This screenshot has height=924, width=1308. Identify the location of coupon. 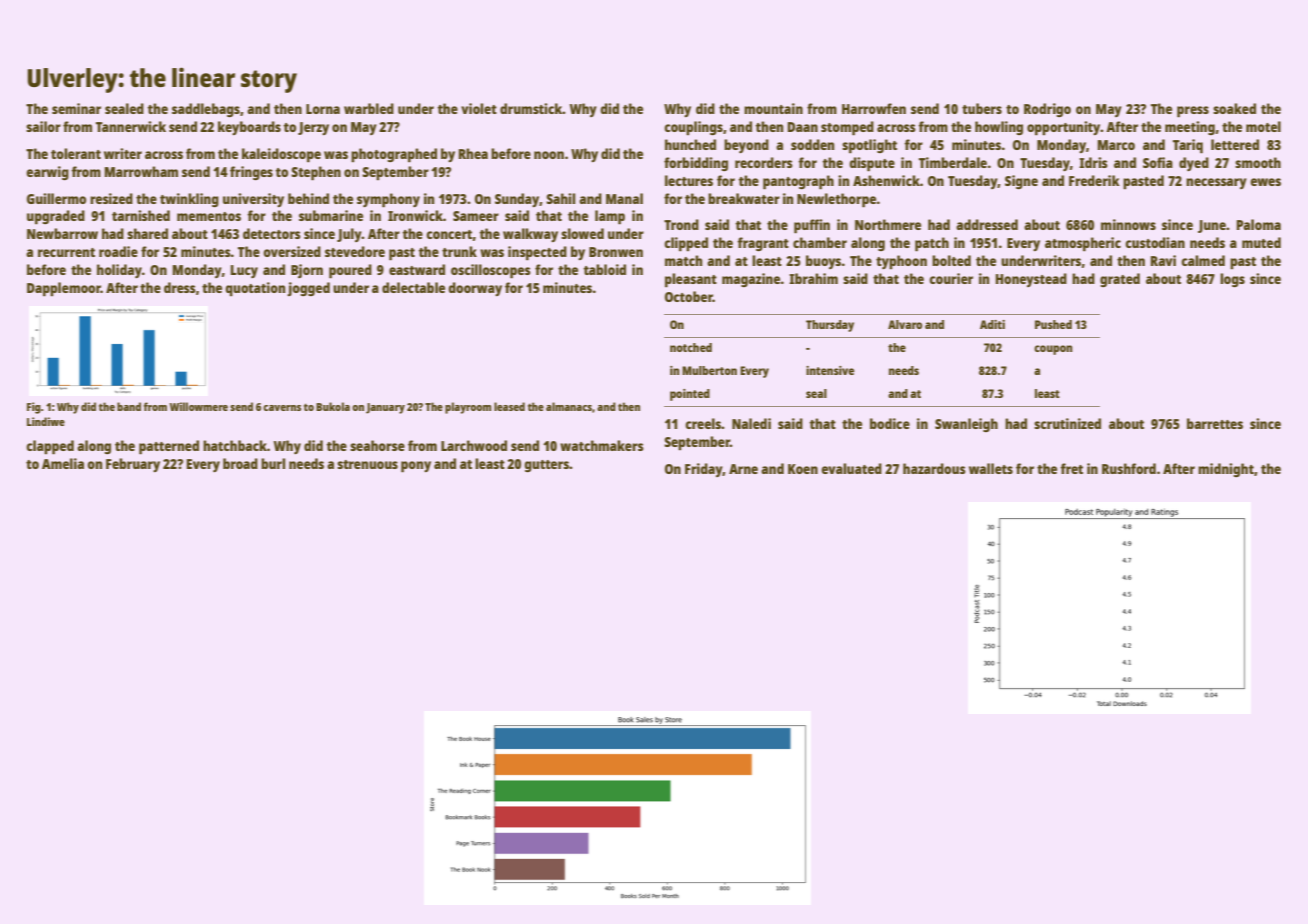
(1053, 350).
